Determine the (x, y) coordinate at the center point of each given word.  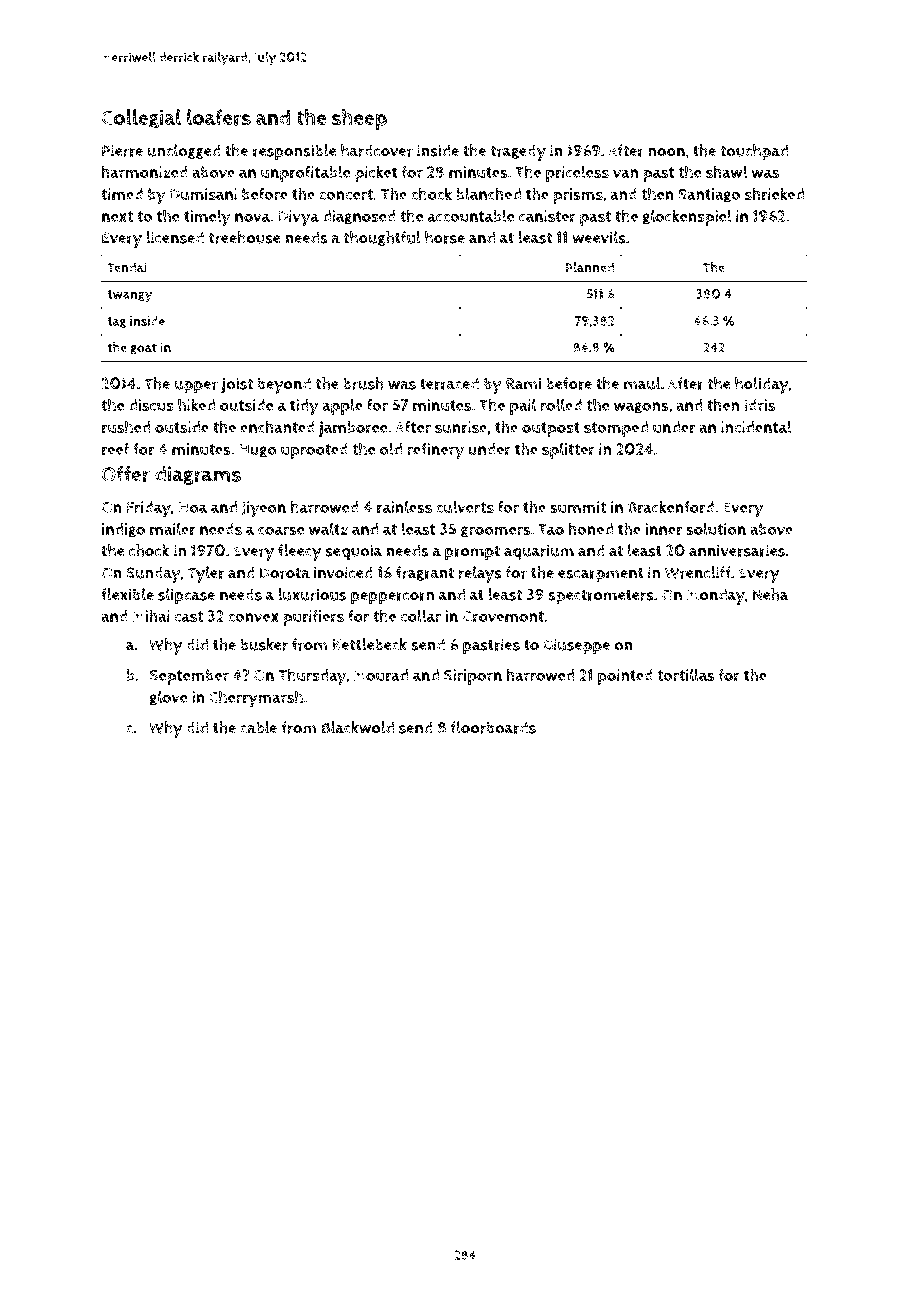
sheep (359, 120)
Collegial (141, 119)
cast (189, 616)
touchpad (754, 152)
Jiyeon (264, 509)
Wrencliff (698, 572)
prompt (472, 553)
